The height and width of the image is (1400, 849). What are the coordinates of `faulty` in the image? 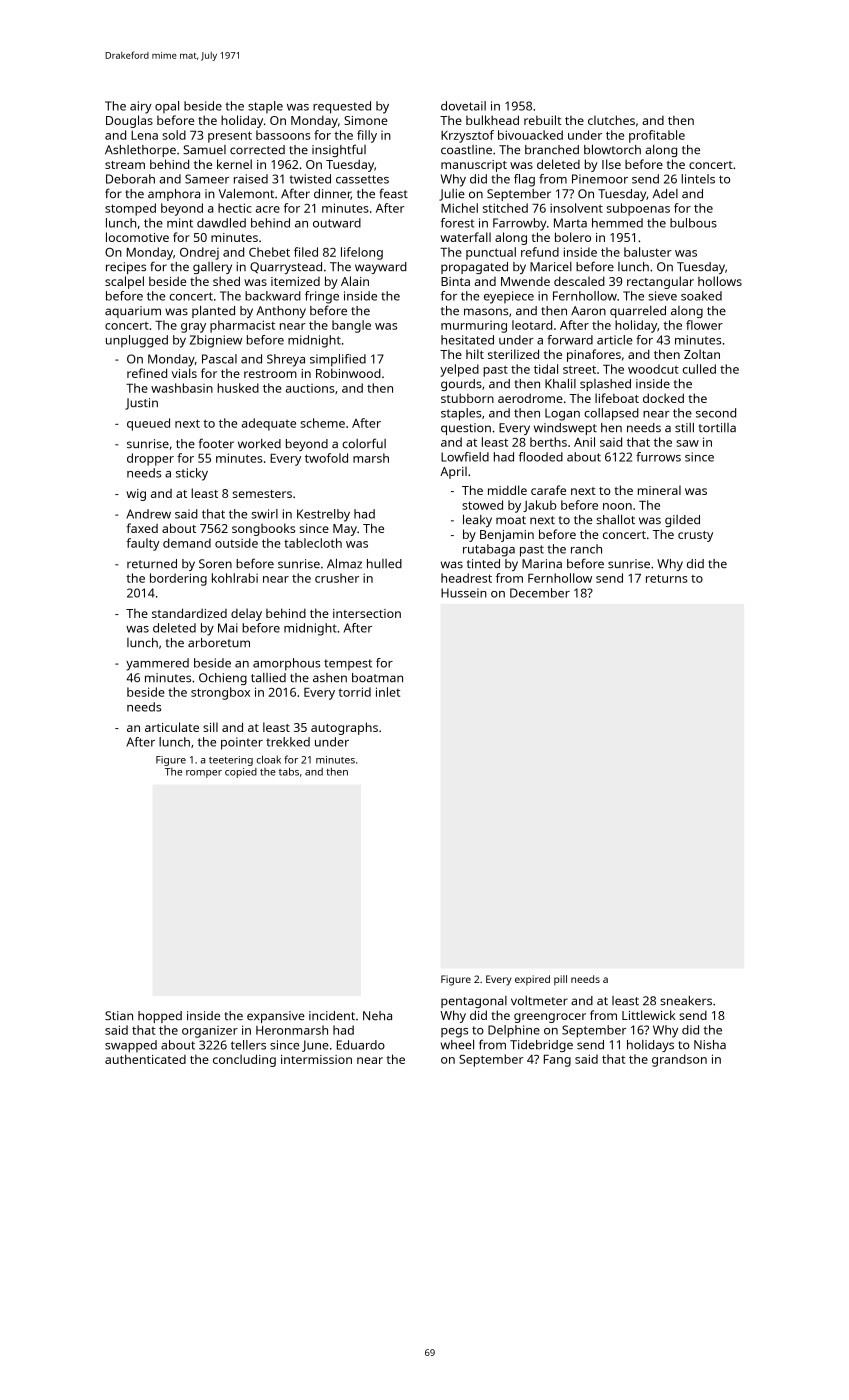 It's located at (143, 544).
